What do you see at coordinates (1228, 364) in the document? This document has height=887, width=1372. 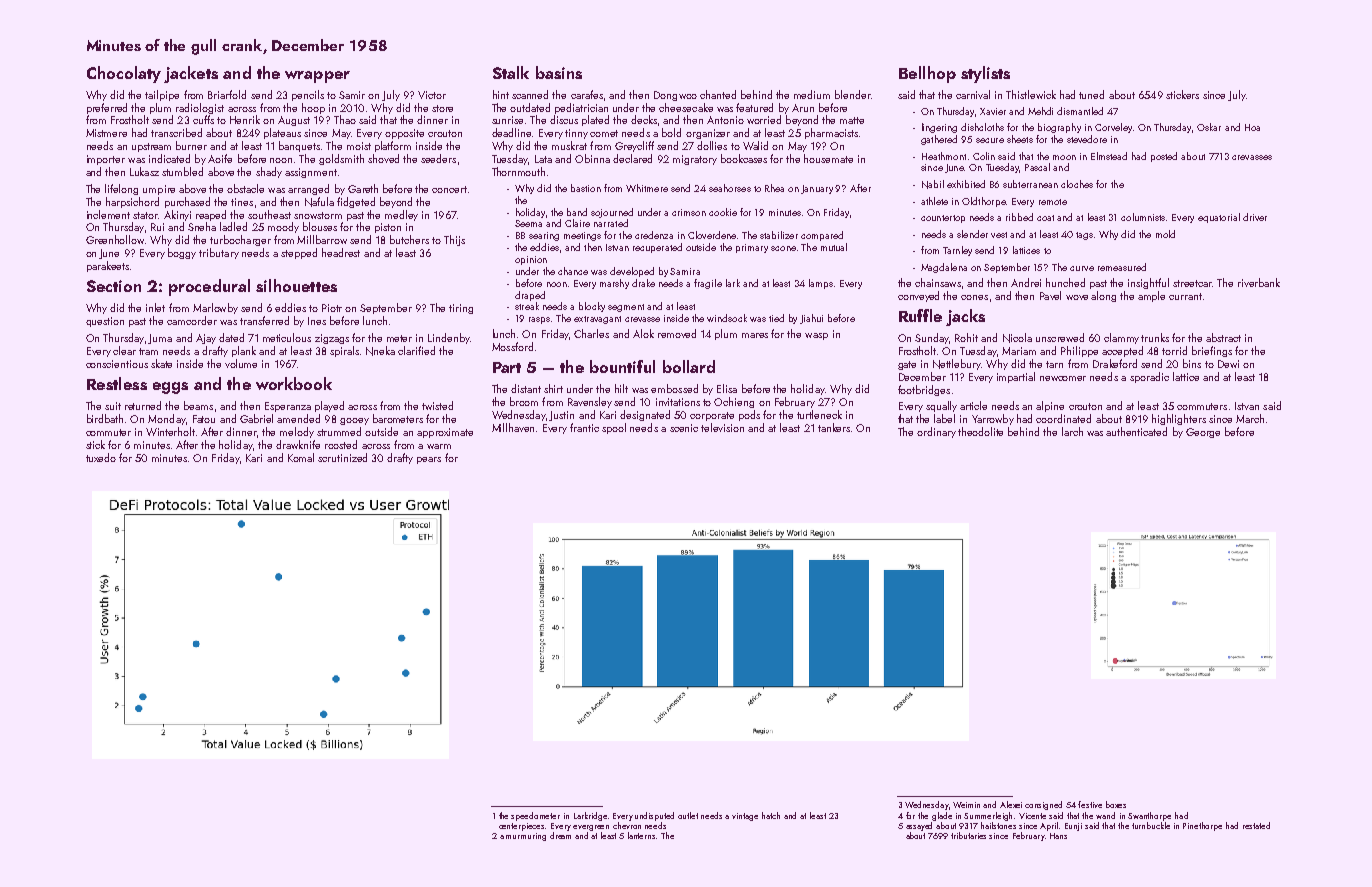 I see `Dewi` at bounding box center [1228, 364].
